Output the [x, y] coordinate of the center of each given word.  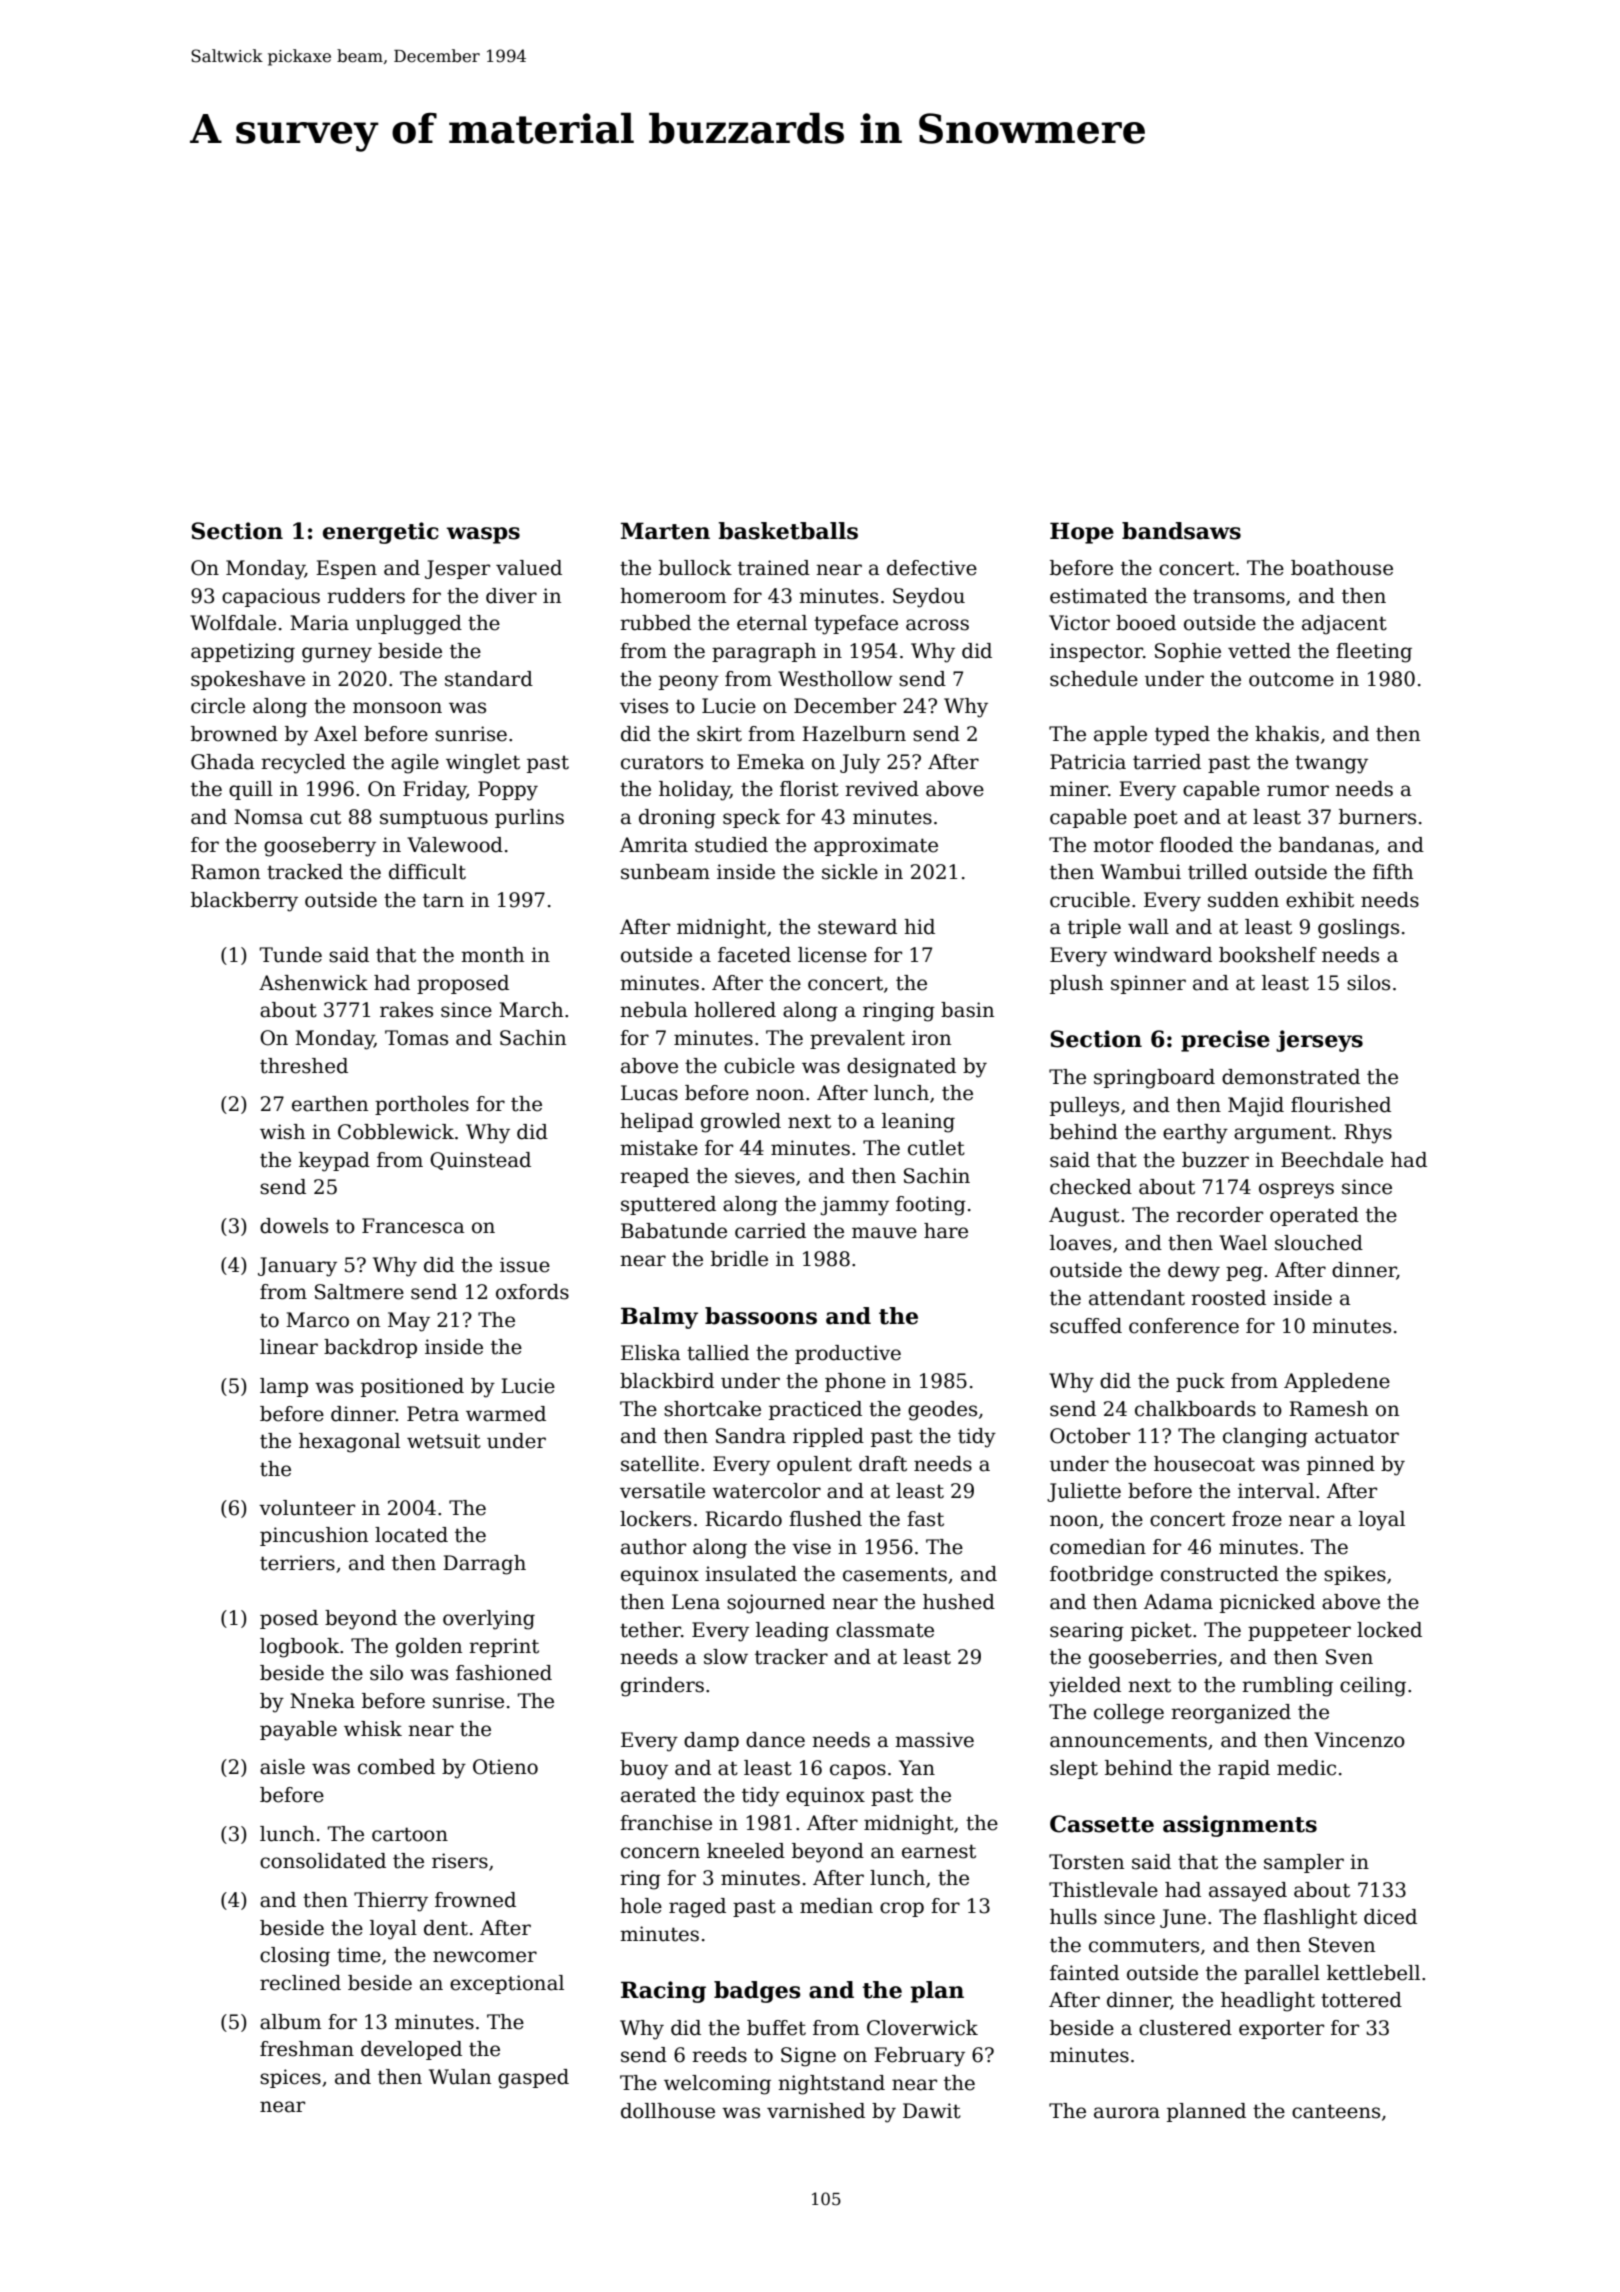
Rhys [1368, 1134]
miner [1079, 789]
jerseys [1319, 1041]
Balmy [659, 1318]
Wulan [460, 2077]
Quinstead [480, 1161]
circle [218, 706]
